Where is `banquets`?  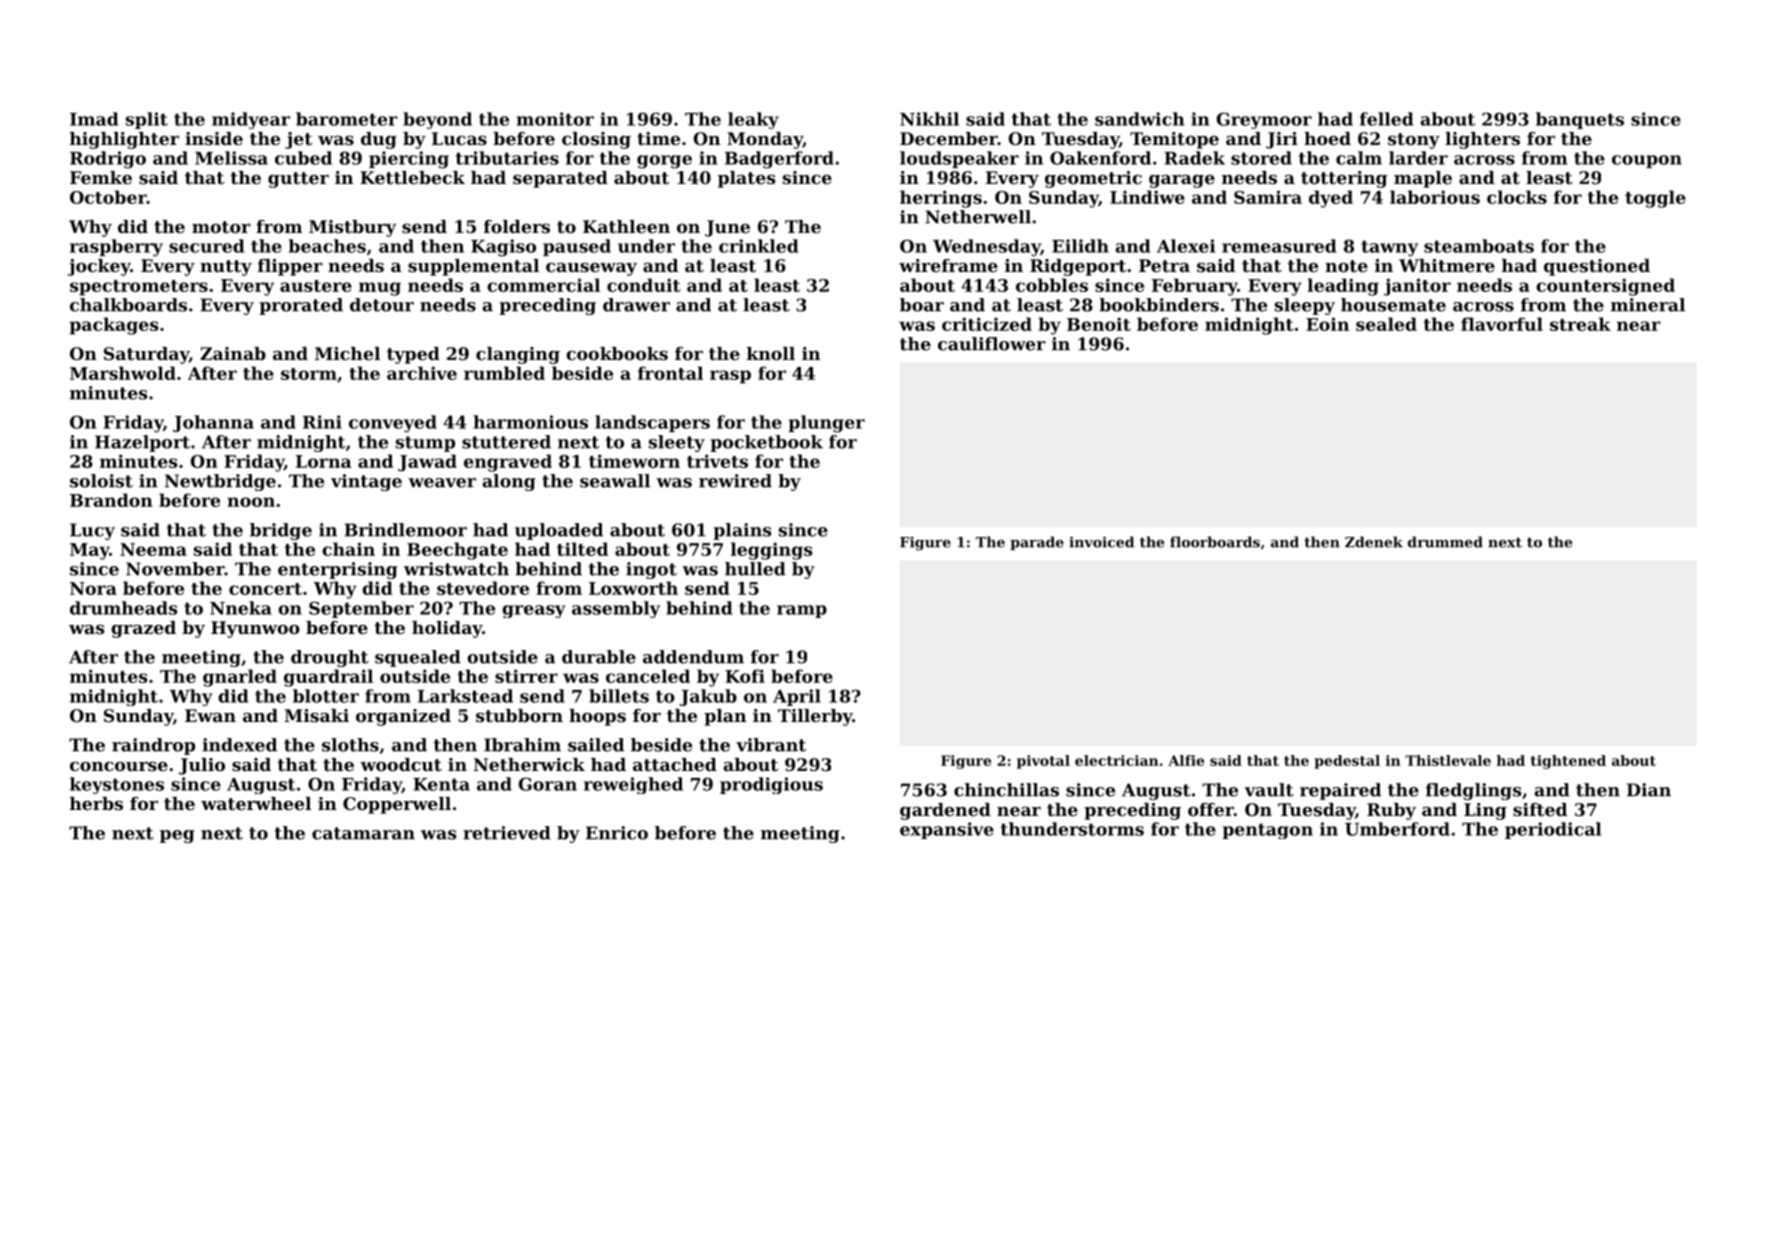 banquets is located at coordinates (1580, 120).
